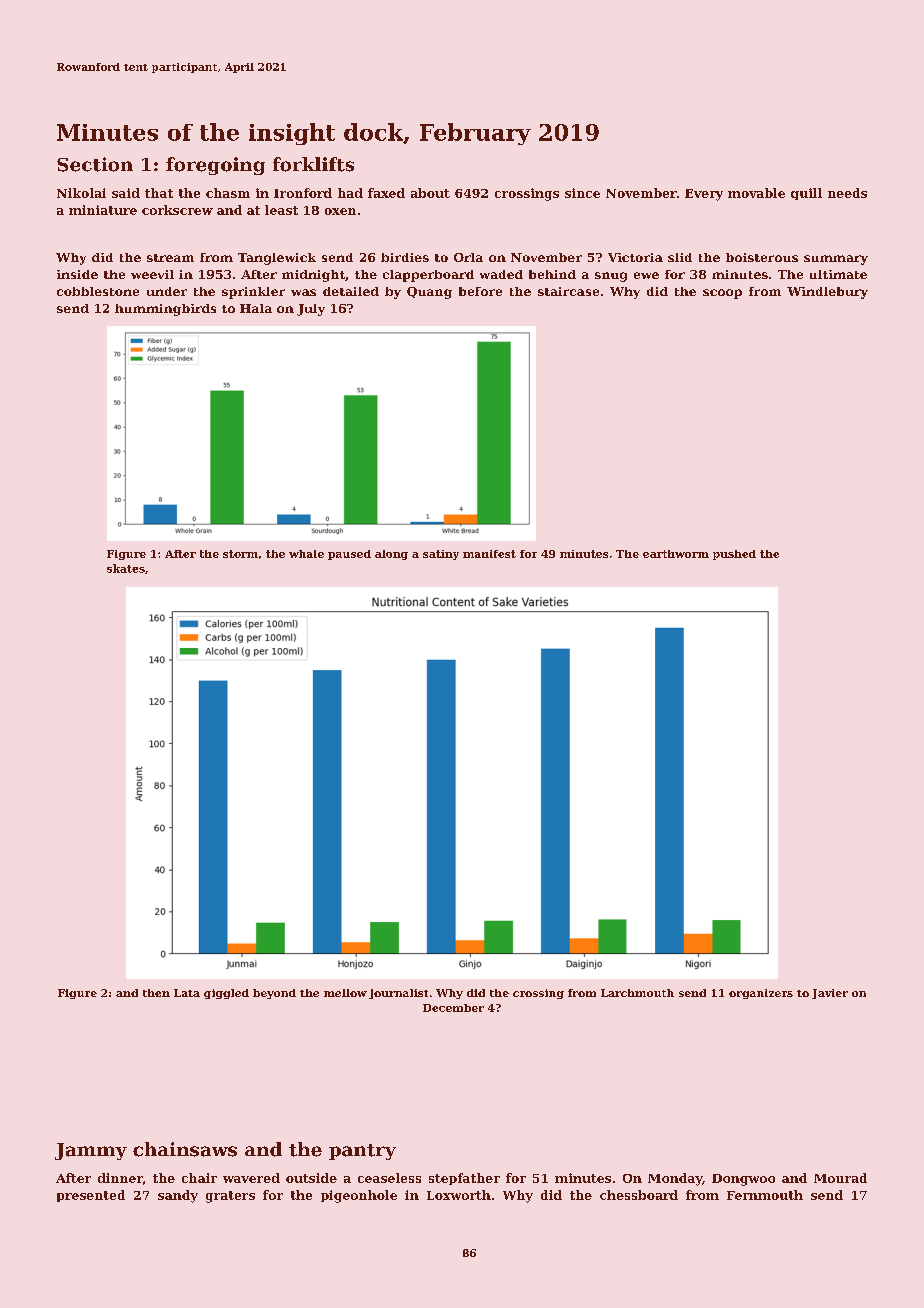 This screenshot has width=924, height=1308. What do you see at coordinates (734, 555) in the screenshot?
I see `pushed` at bounding box center [734, 555].
